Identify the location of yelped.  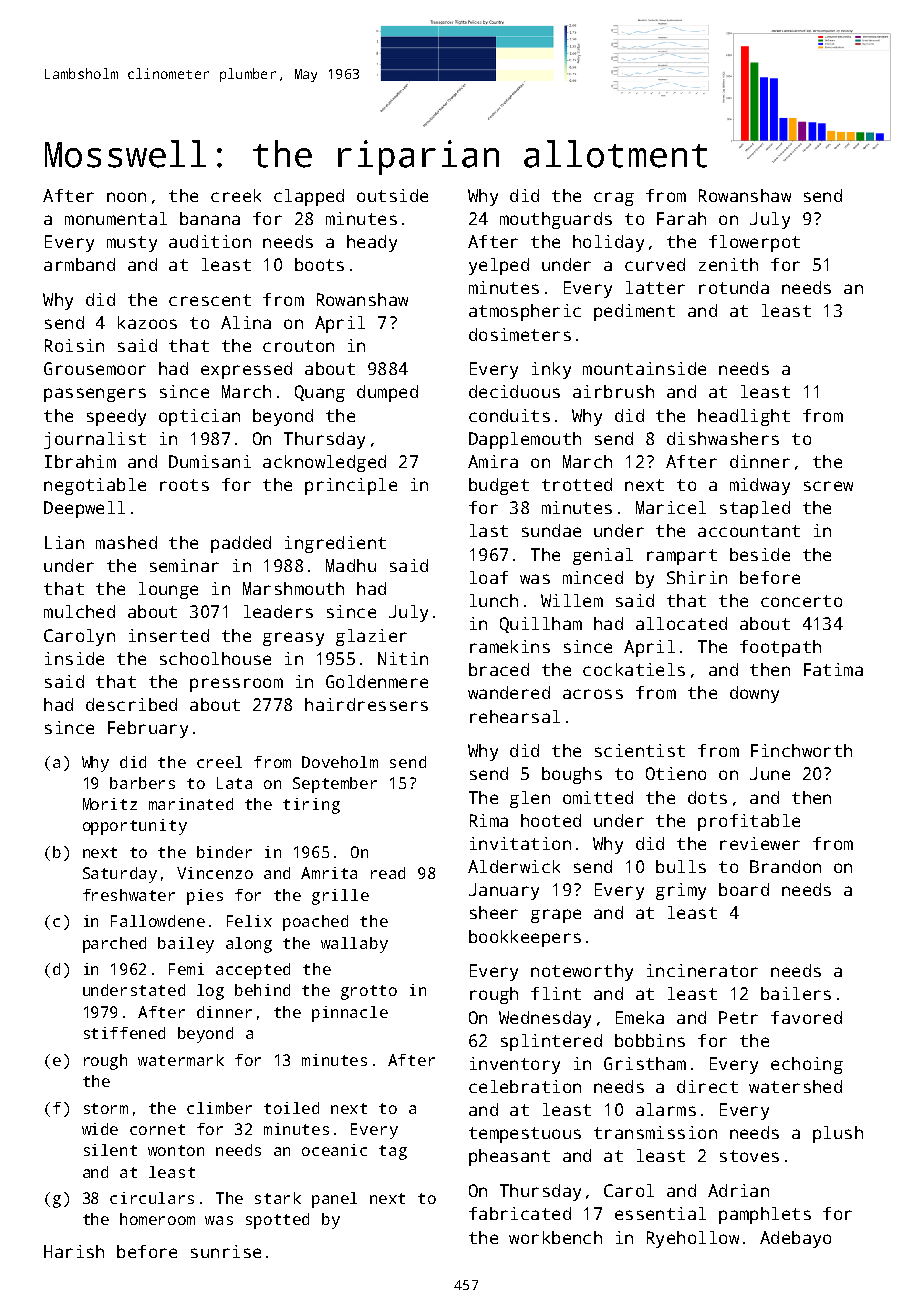
(499, 266).
